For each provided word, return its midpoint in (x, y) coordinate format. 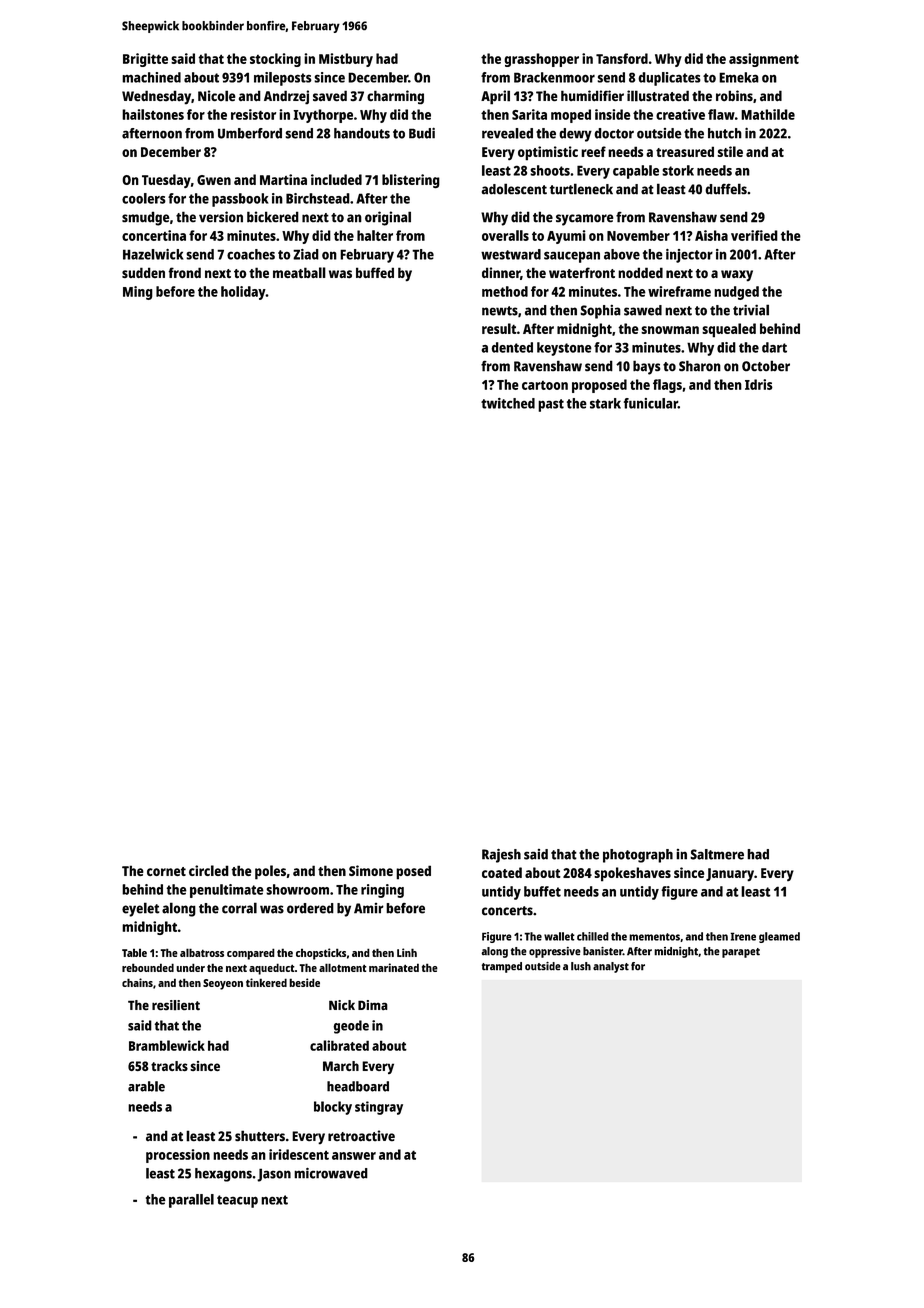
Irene (743, 936)
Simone (371, 870)
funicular (651, 403)
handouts (362, 133)
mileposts (283, 79)
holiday (243, 293)
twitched (508, 403)
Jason (274, 1175)
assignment (764, 60)
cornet (166, 871)
